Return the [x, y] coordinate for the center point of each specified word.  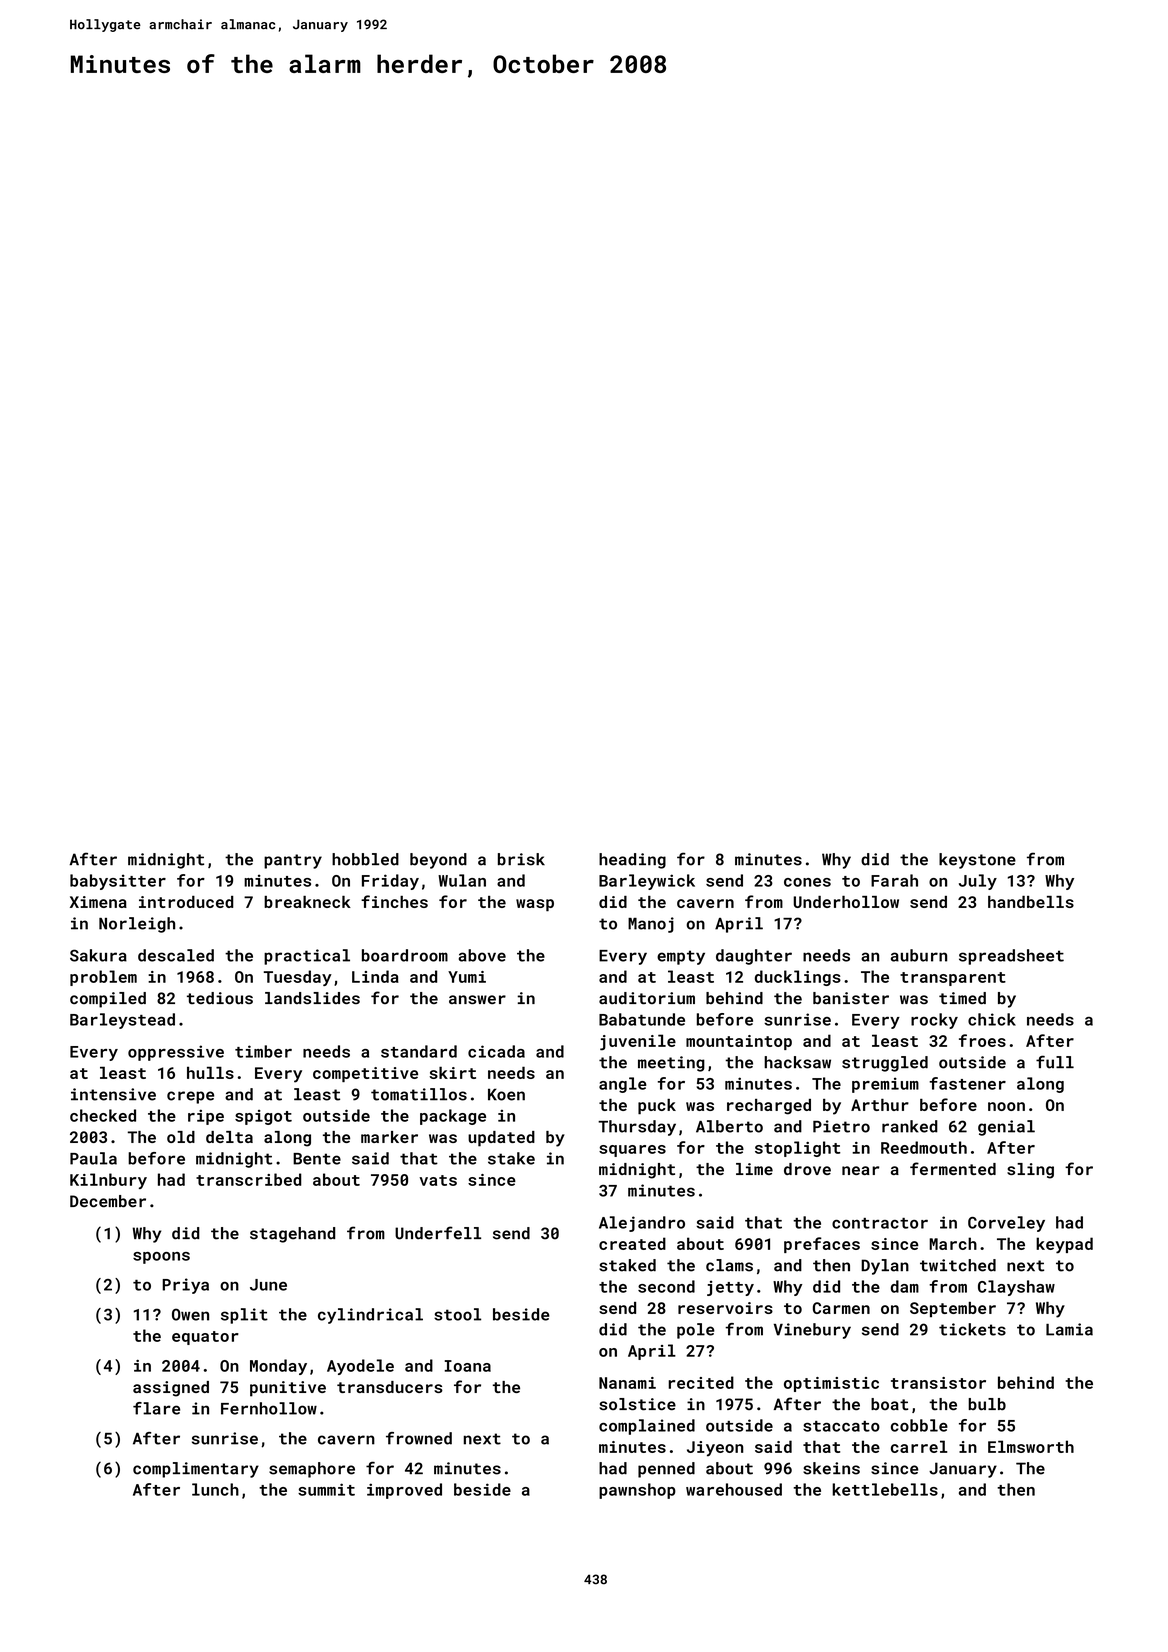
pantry [293, 861]
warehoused [734, 1489]
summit [326, 1489]
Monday [278, 1367]
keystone [977, 861]
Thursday [637, 1128]
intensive [113, 1094]
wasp [535, 905]
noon [1006, 1106]
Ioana [467, 1366]
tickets [972, 1329]
